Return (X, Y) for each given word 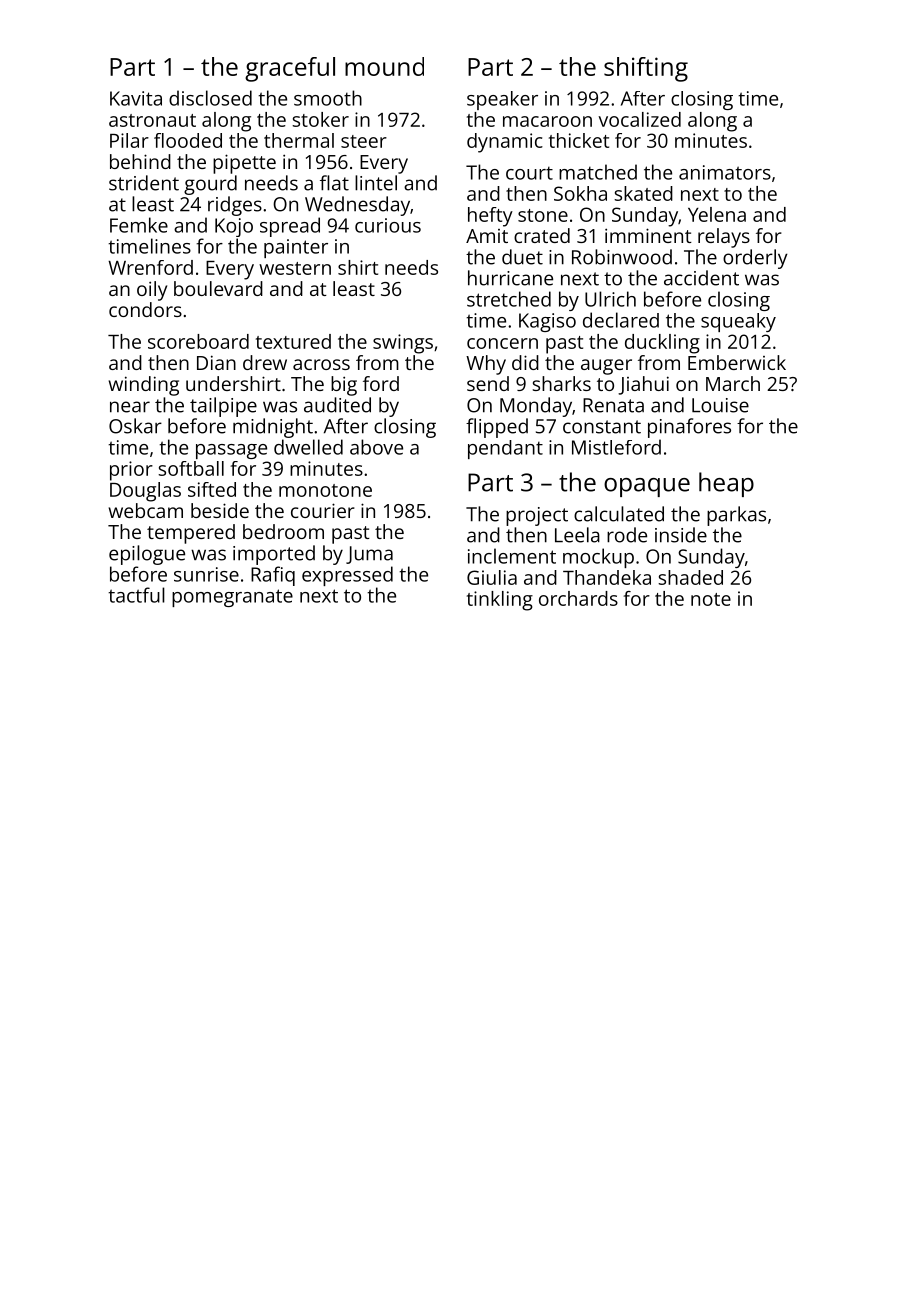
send (488, 383)
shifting (646, 69)
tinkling (500, 601)
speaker (502, 100)
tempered (191, 534)
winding (144, 386)
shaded (690, 577)
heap (726, 484)
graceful (290, 69)
